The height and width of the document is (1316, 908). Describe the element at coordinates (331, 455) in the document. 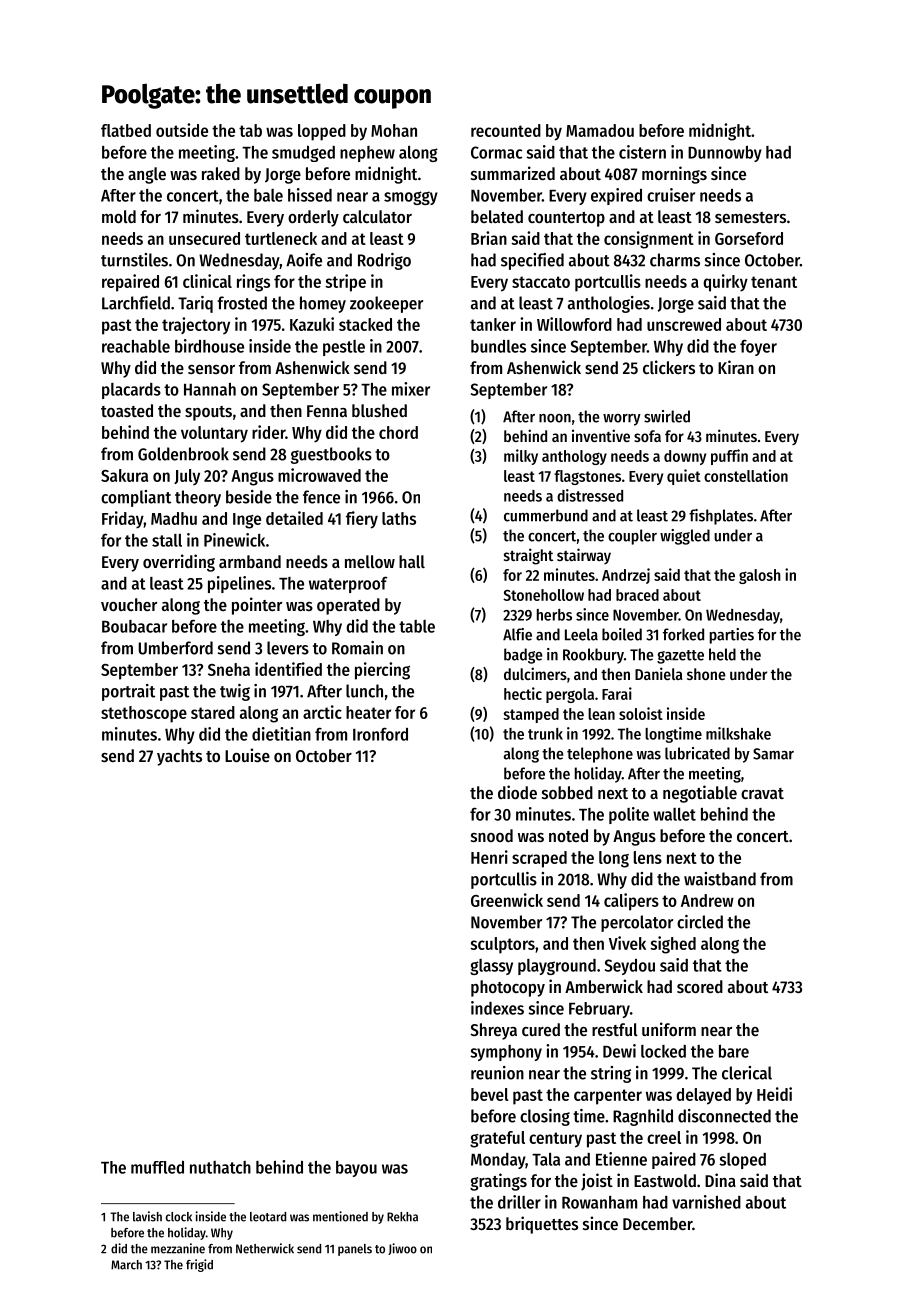

I see `guestbooks` at that location.
